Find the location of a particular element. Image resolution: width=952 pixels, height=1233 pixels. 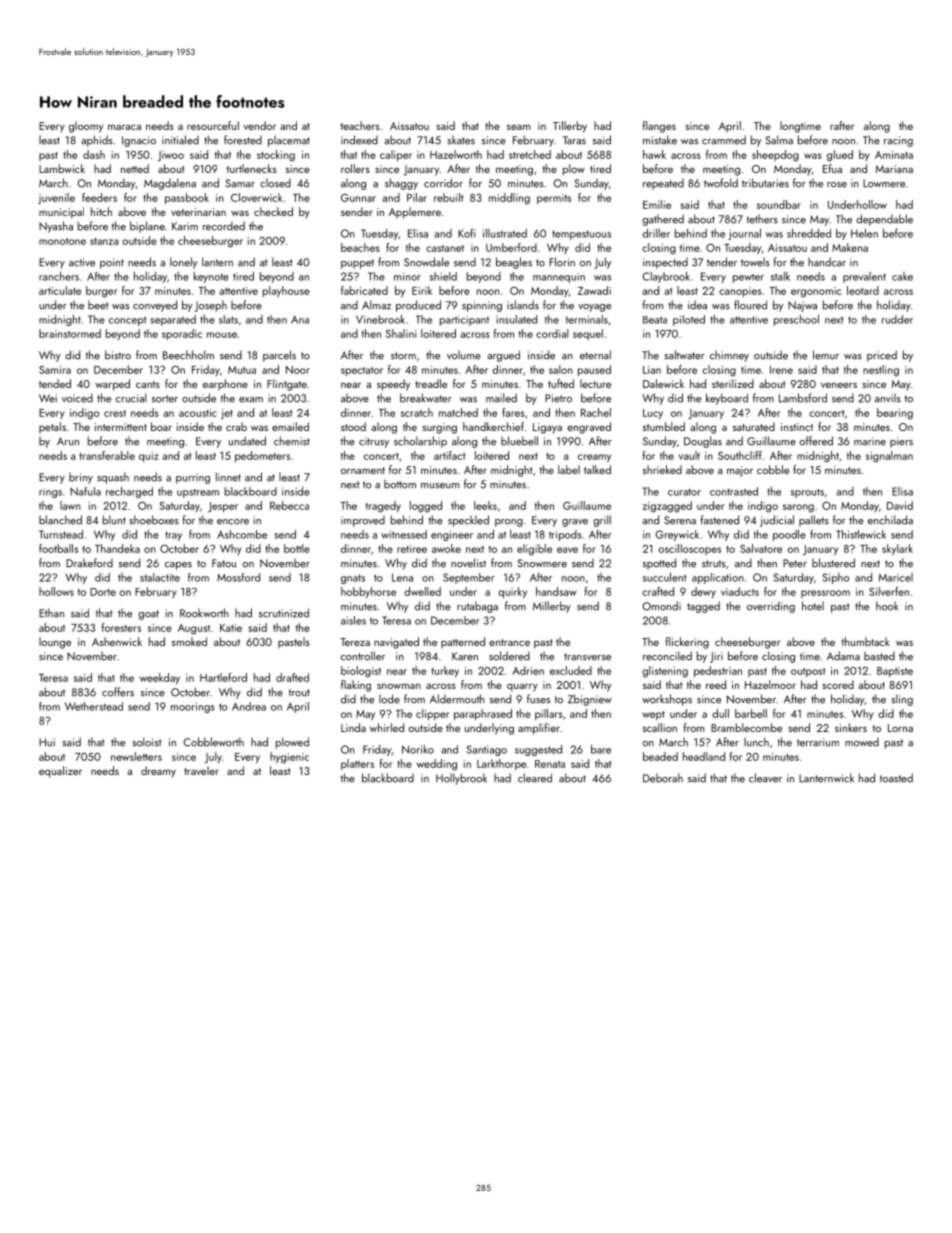

exam is located at coordinates (251, 400).
